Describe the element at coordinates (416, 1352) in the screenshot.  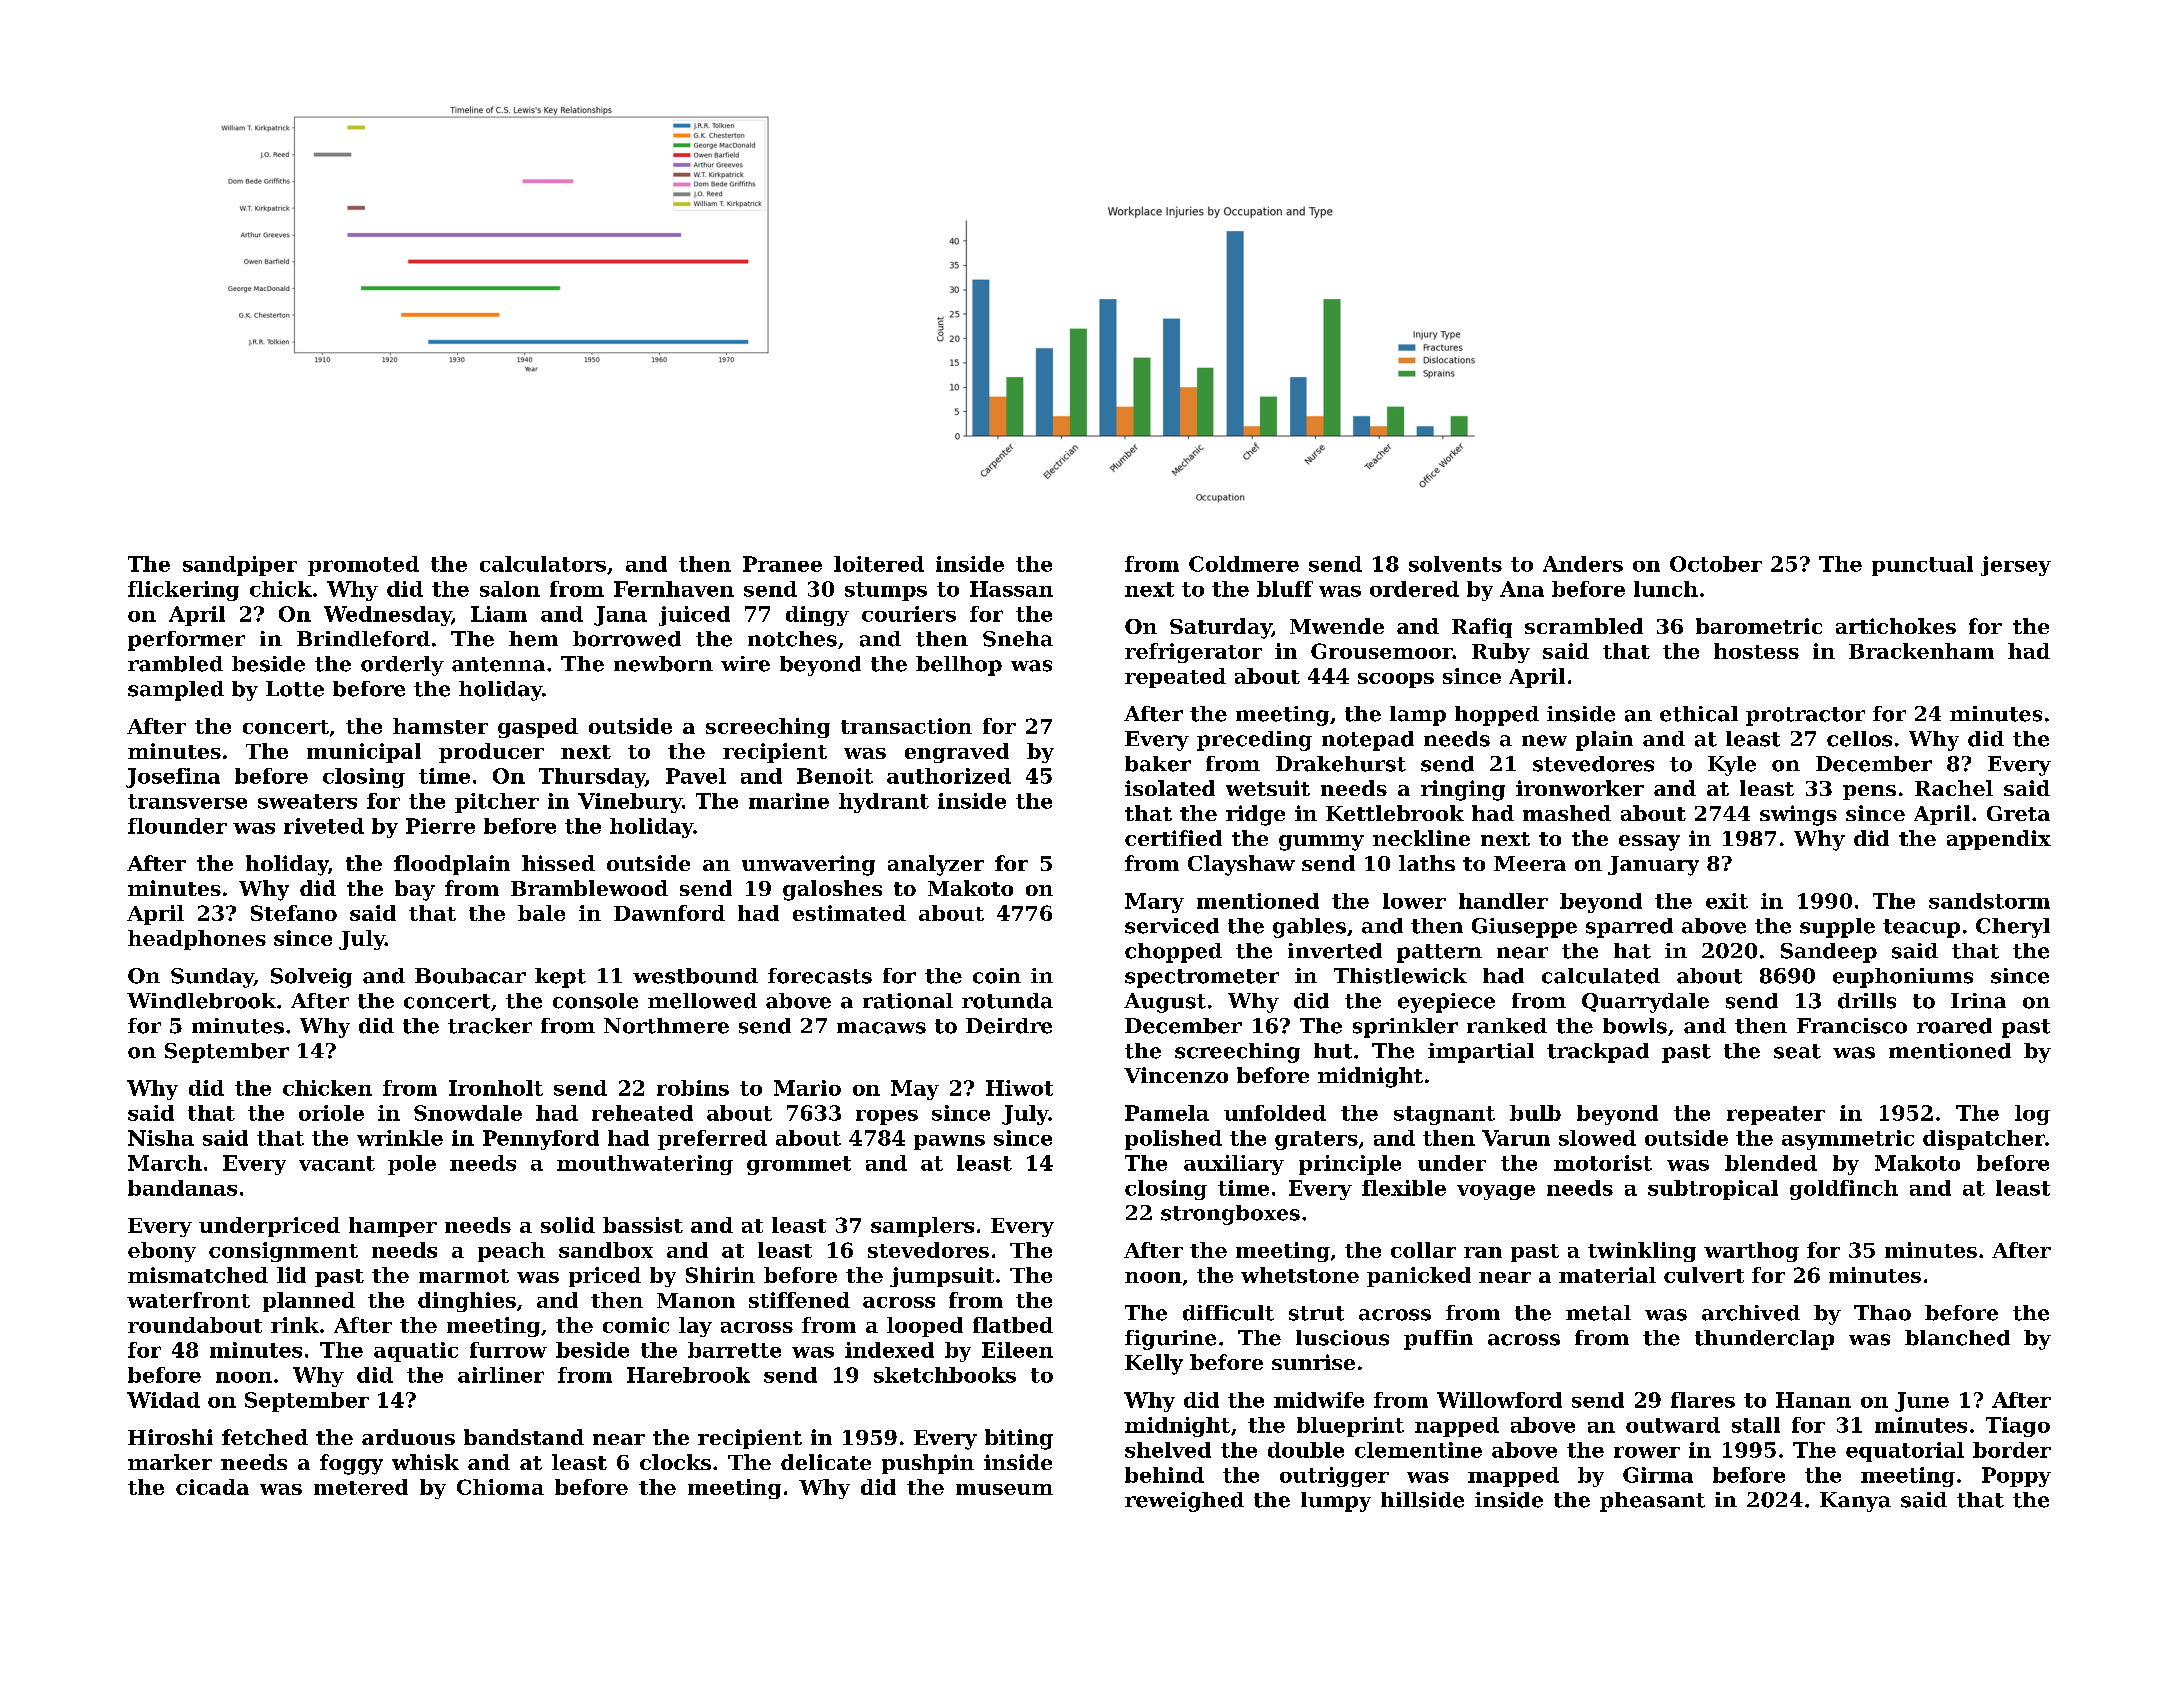
I see `aquatic` at that location.
